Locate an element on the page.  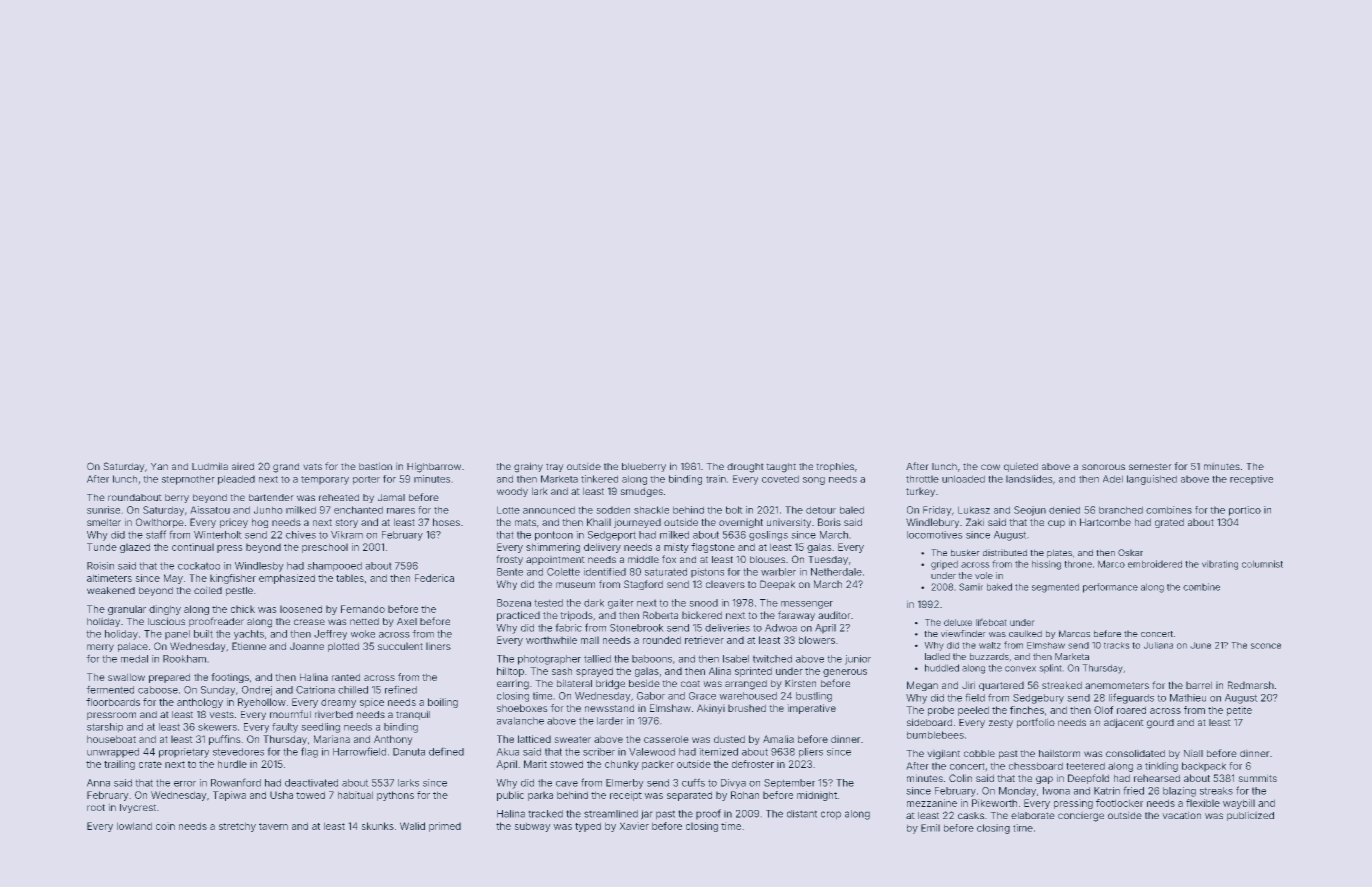
midnight is located at coordinates (817, 796).
